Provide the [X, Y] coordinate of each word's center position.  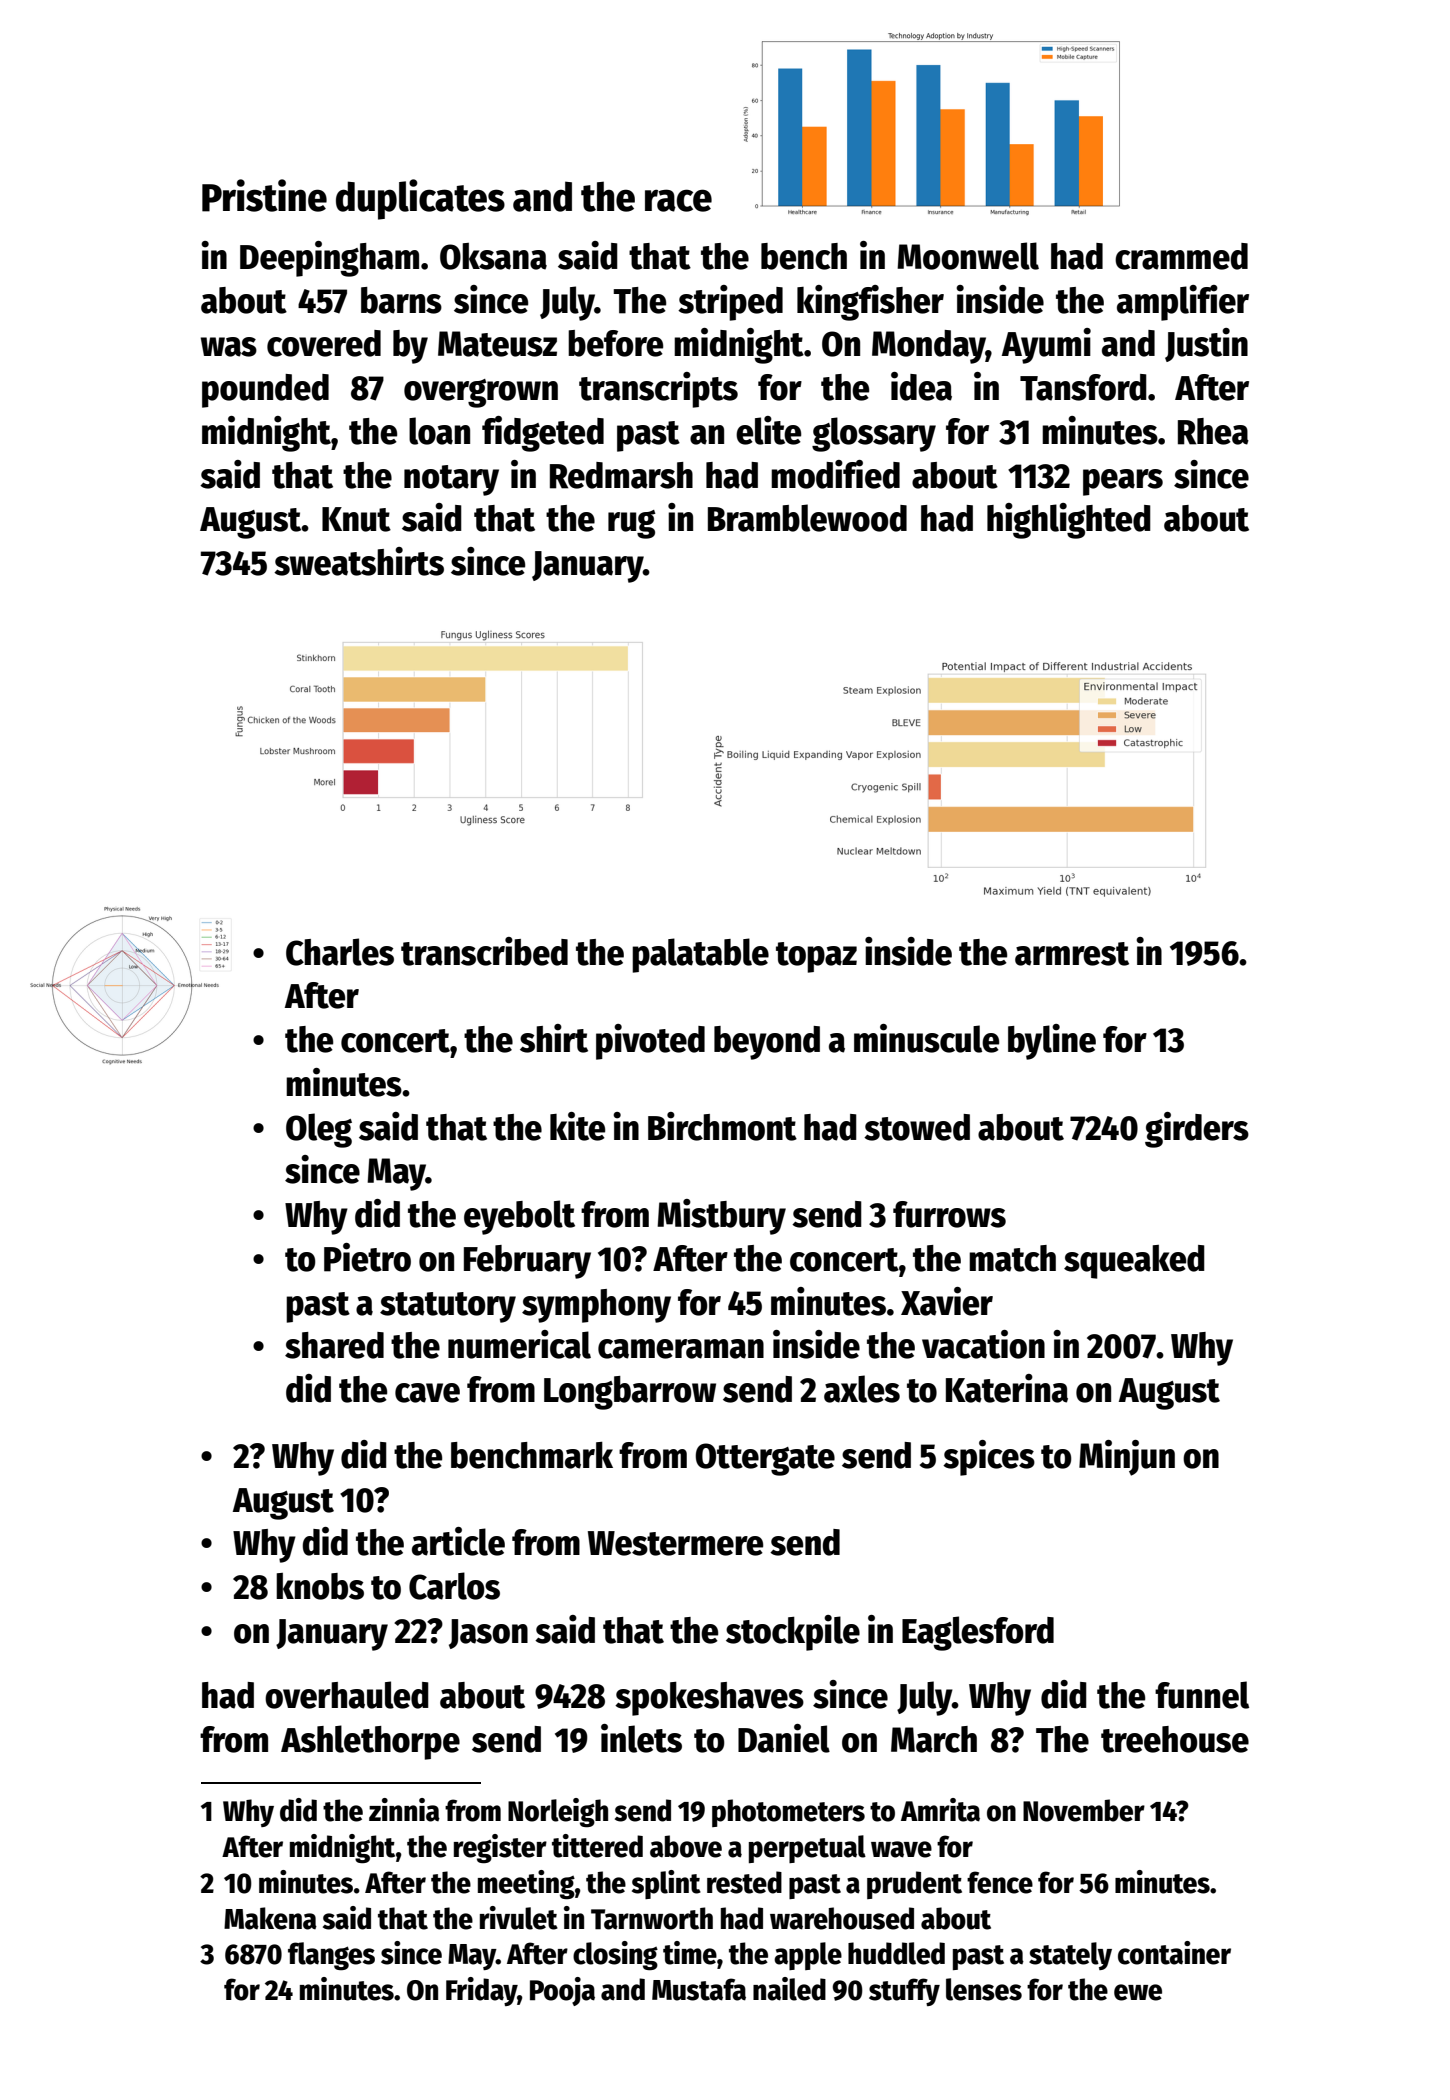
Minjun [1127, 1458]
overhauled [347, 1695]
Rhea [1213, 431]
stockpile [793, 1633]
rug [632, 524]
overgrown [481, 393]
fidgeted [543, 434]
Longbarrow [630, 1393]
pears [1123, 482]
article [458, 1541]
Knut [356, 519]
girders [1197, 1130]
